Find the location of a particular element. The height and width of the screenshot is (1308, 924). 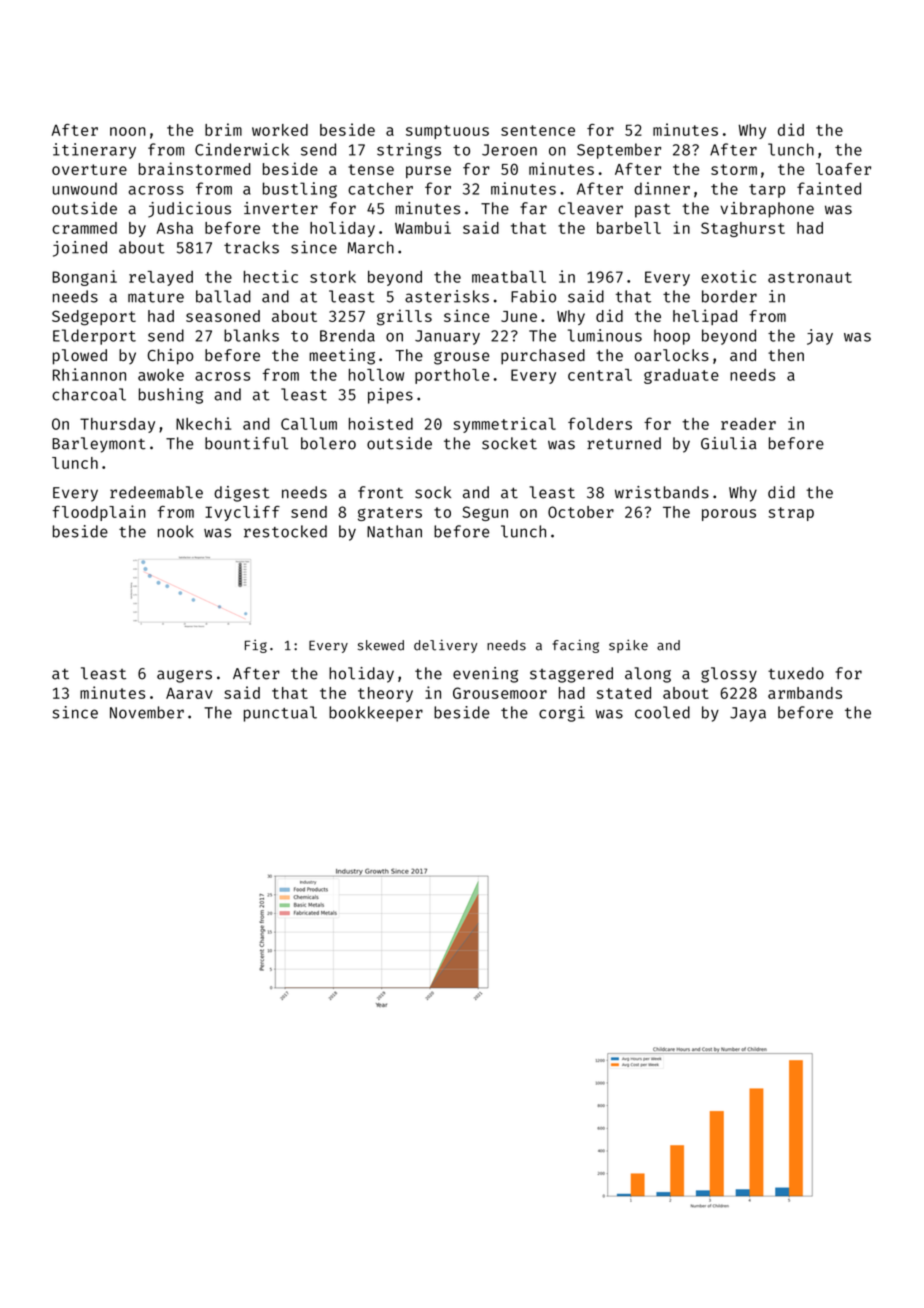

barbell is located at coordinates (629, 228).
